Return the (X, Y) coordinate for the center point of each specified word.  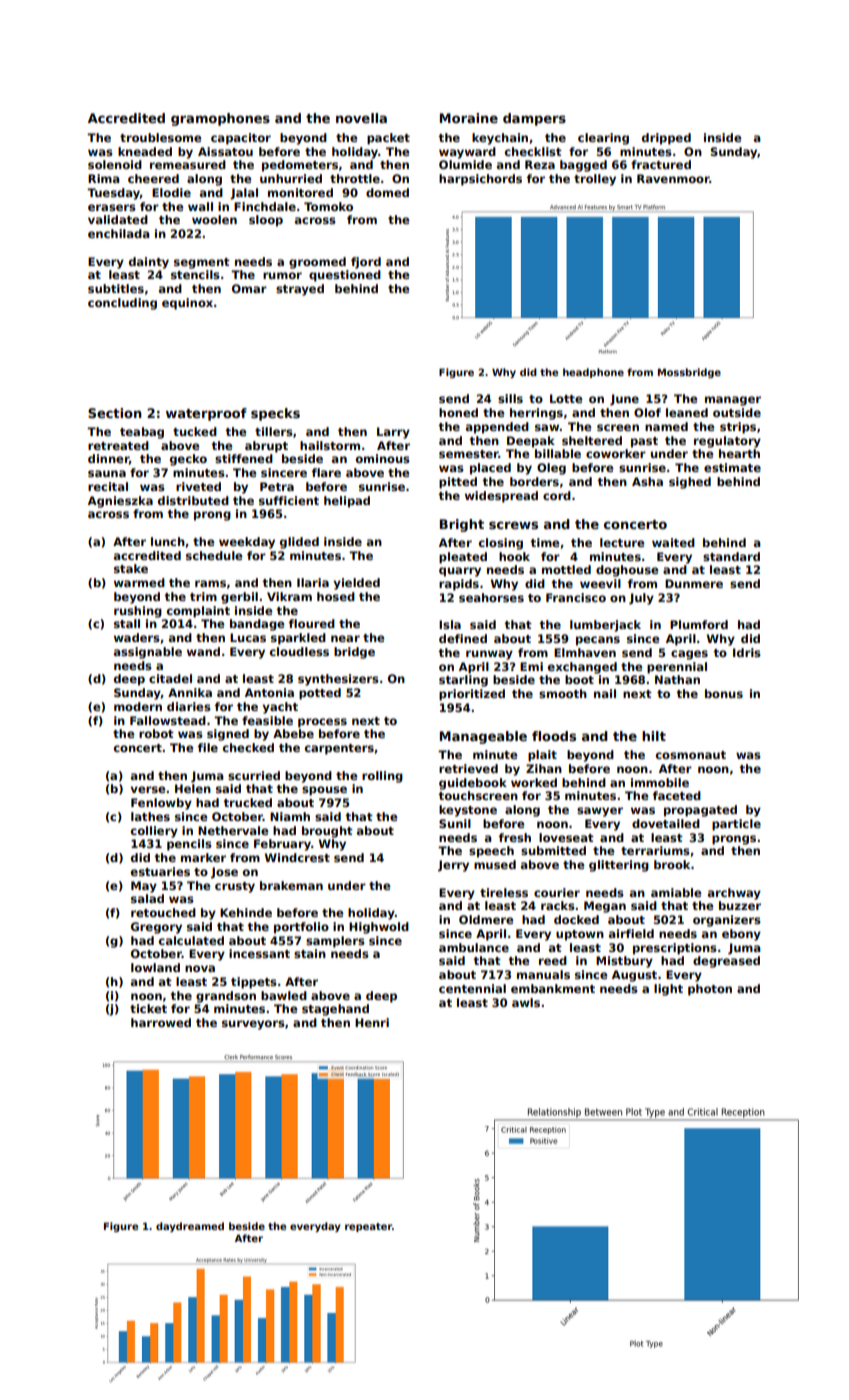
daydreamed (190, 1227)
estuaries (160, 871)
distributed (193, 500)
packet (388, 139)
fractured (661, 164)
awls (526, 1002)
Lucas (248, 637)
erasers (112, 207)
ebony (741, 935)
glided (299, 543)
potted (320, 694)
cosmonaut (691, 755)
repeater (368, 1227)
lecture (622, 542)
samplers (335, 942)
